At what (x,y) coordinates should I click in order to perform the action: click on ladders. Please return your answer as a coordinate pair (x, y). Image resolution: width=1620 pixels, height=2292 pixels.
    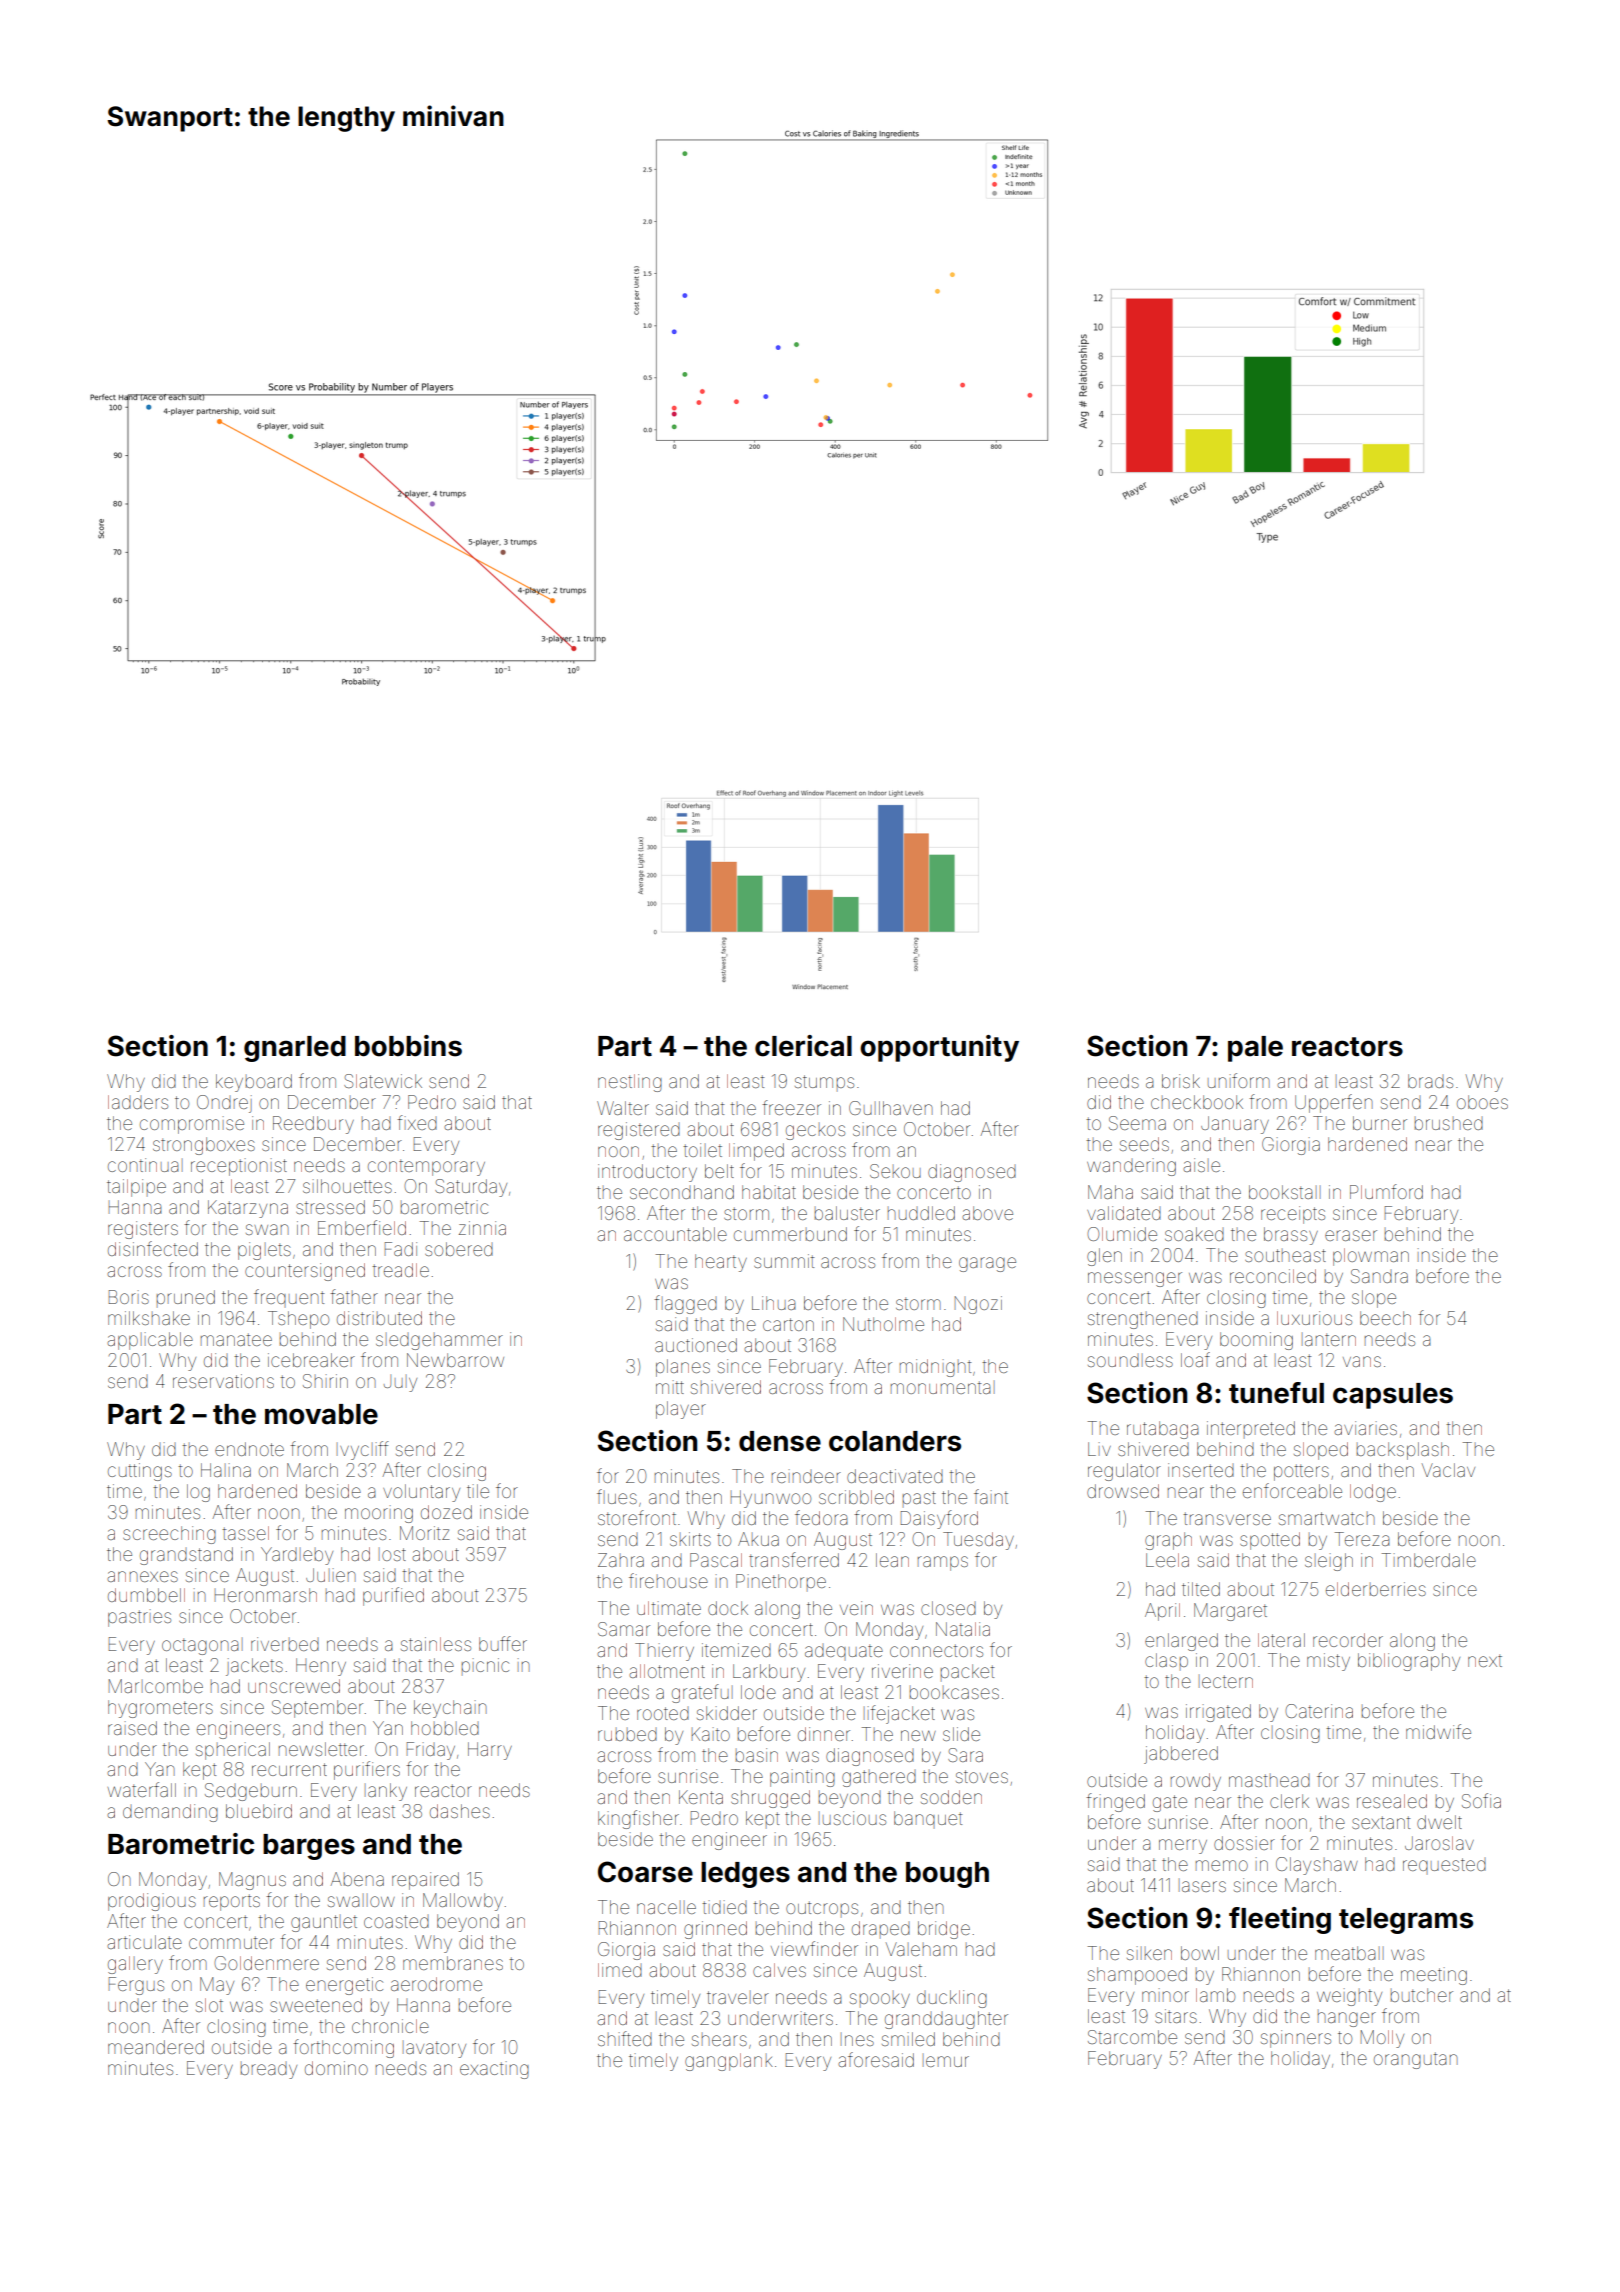
    Looking at the image, I should click on (138, 1102).
